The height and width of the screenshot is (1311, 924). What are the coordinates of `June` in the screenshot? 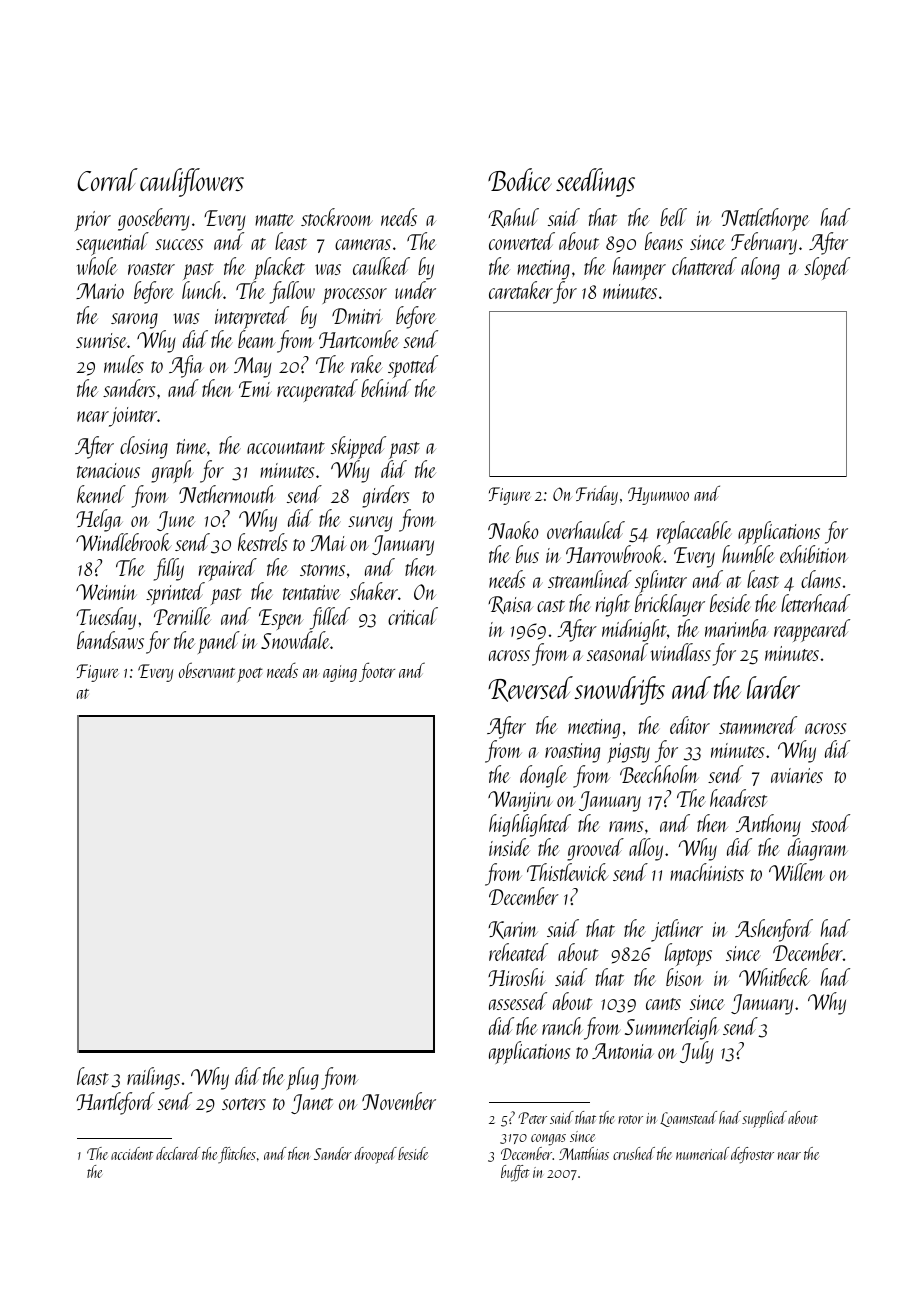 It's located at (176, 521).
